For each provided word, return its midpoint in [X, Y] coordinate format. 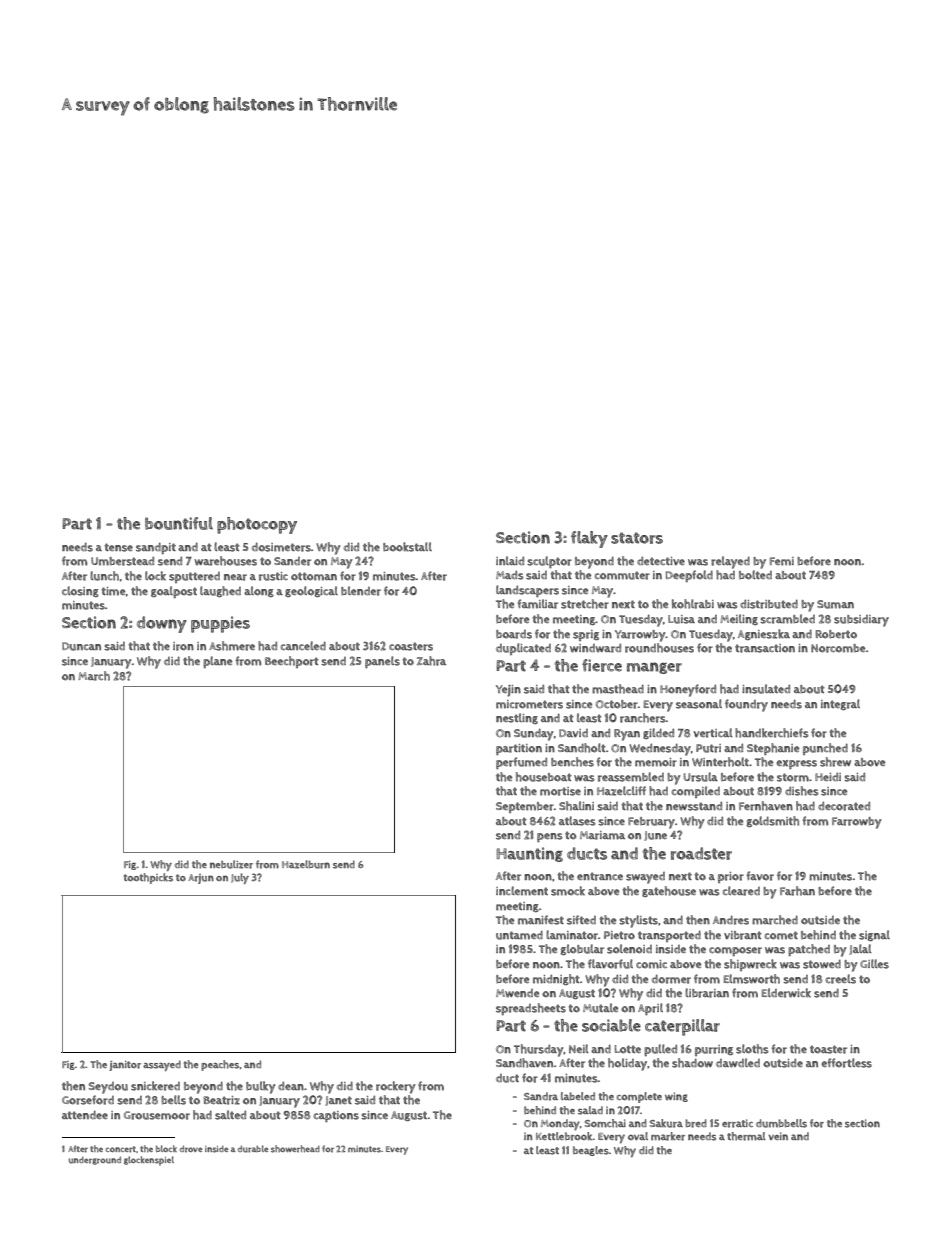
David [573, 733]
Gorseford [88, 1100]
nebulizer [231, 864]
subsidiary [861, 621]
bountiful [179, 523]
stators [637, 538]
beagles [591, 1151]
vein [778, 1136]
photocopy [257, 525]
